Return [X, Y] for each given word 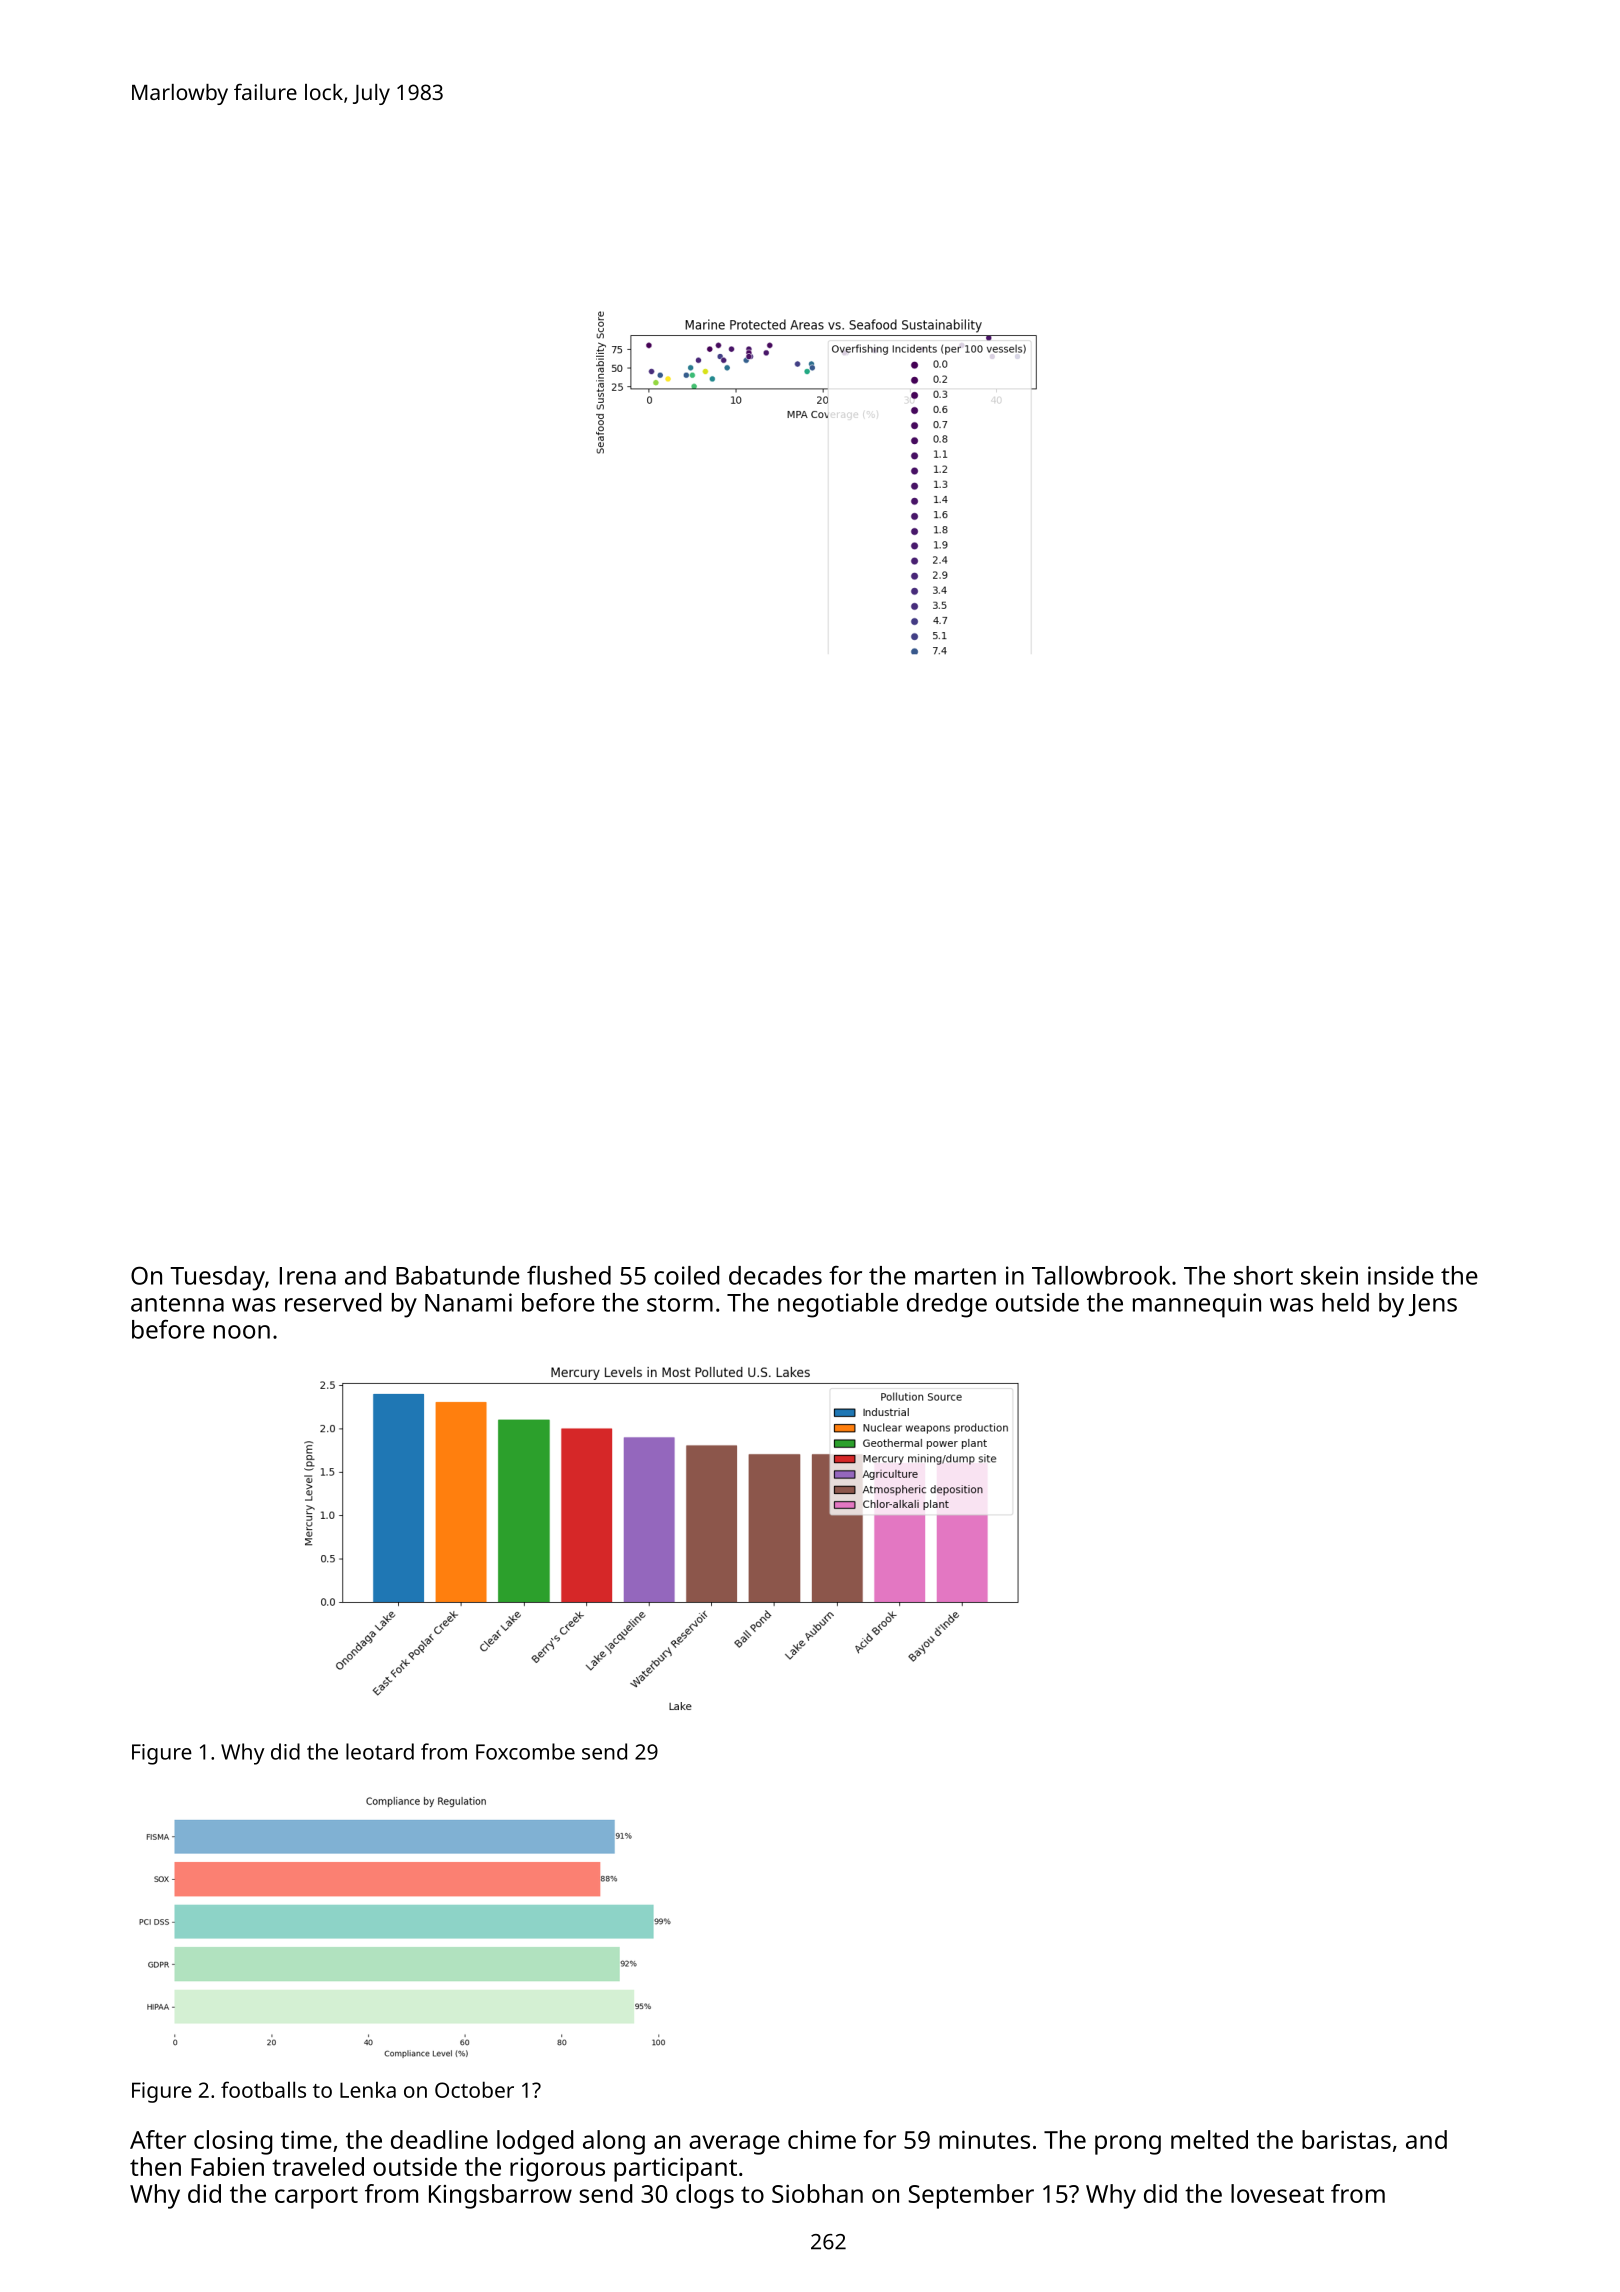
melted [1209, 2139]
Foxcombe [525, 1751]
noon [242, 1332]
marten [955, 1276]
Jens [1433, 1305]
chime [822, 2139]
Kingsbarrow [500, 2196]
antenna [177, 1303]
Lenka [368, 2089]
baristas [1346, 2139]
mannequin [1197, 1305]
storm [680, 1303]
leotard [380, 1751]
